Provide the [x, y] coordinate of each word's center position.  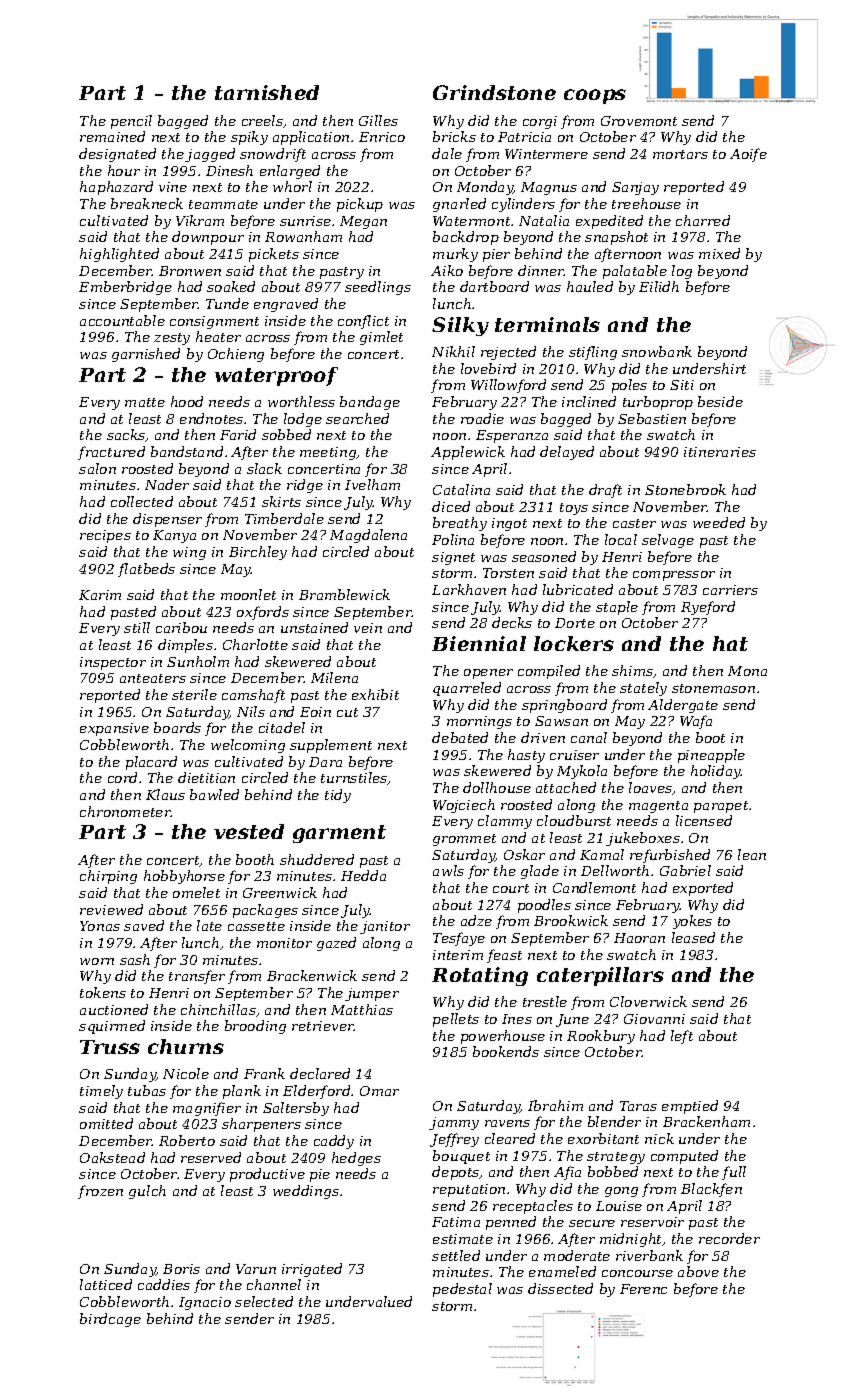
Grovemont [639, 121]
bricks [454, 136]
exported [703, 889]
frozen [100, 1192]
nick [659, 1138]
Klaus [165, 794]
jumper [372, 994]
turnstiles [354, 778]
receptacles [533, 1207]
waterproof [276, 376]
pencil [131, 122]
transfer [197, 977]
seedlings [378, 288]
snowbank [657, 351]
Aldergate [683, 706]
